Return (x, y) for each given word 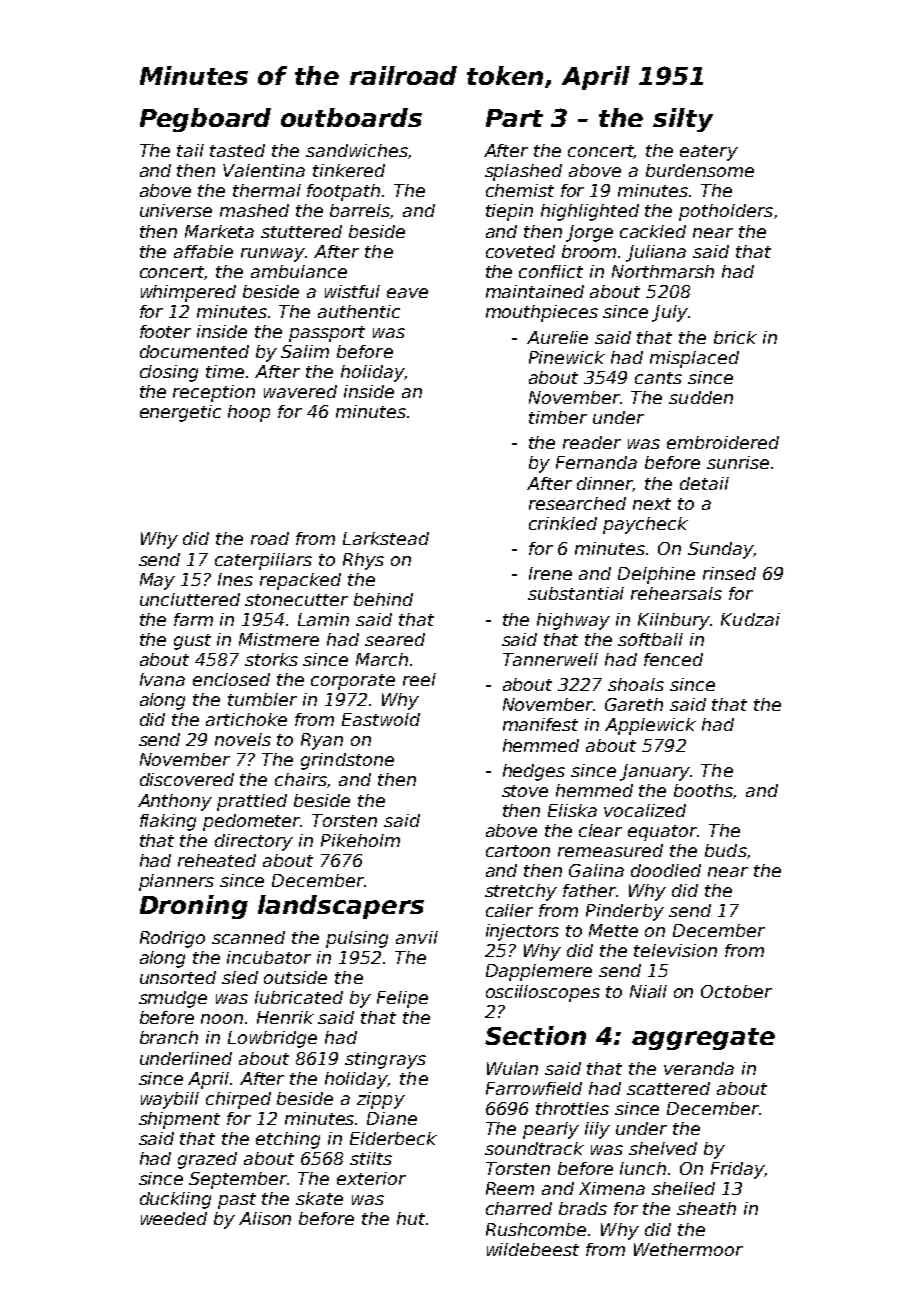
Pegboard (205, 120)
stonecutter (296, 600)
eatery (709, 153)
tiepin (509, 212)
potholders (726, 212)
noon (222, 1019)
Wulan (512, 1068)
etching (288, 1140)
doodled (666, 870)
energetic (180, 413)
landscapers (341, 907)
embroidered (723, 442)
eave (407, 293)
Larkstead (386, 538)
